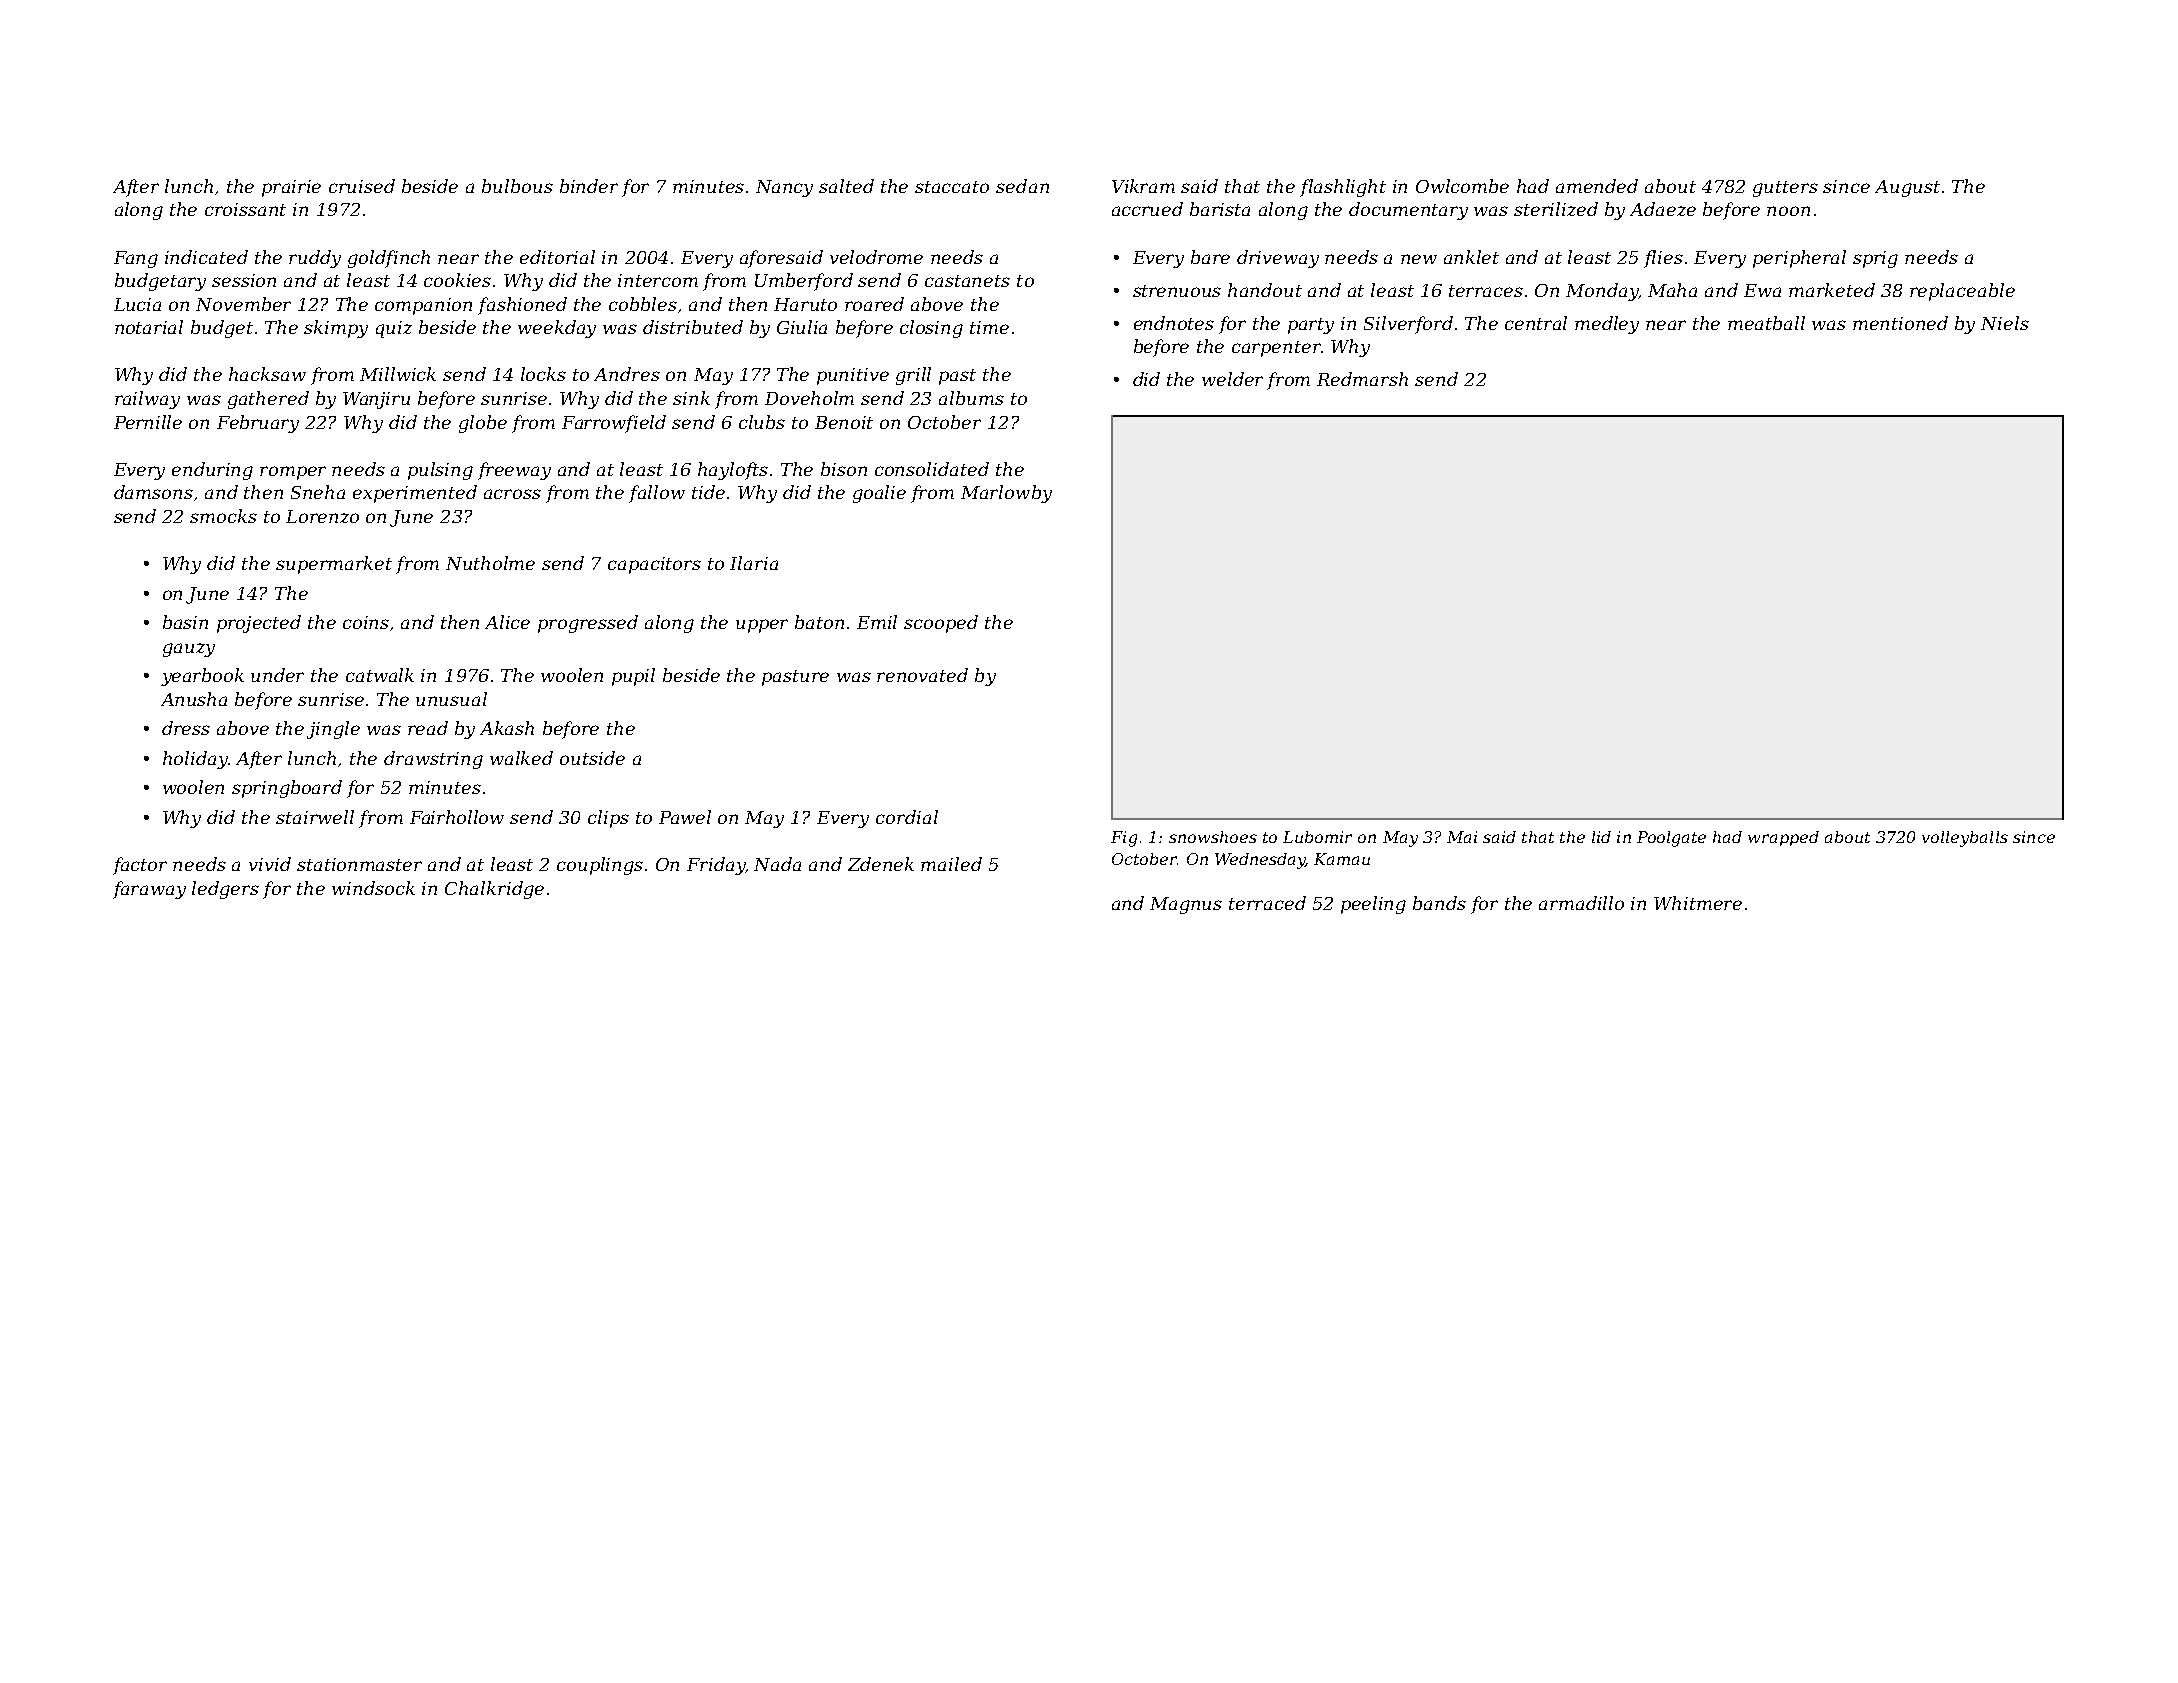  What do you see at coordinates (1900, 323) in the screenshot?
I see `mentioned` at bounding box center [1900, 323].
